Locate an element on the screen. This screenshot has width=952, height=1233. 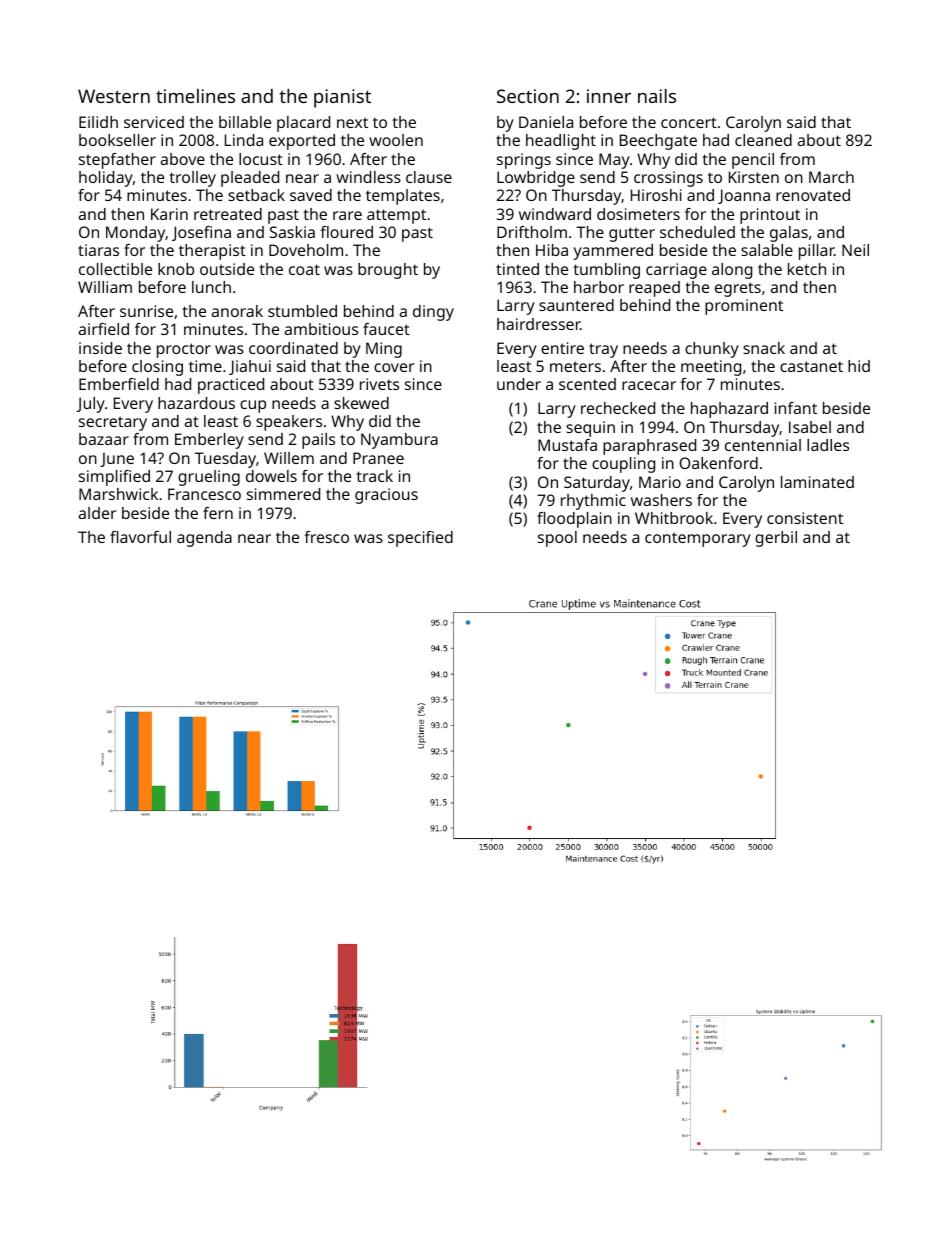
simplified is located at coordinates (114, 478).
